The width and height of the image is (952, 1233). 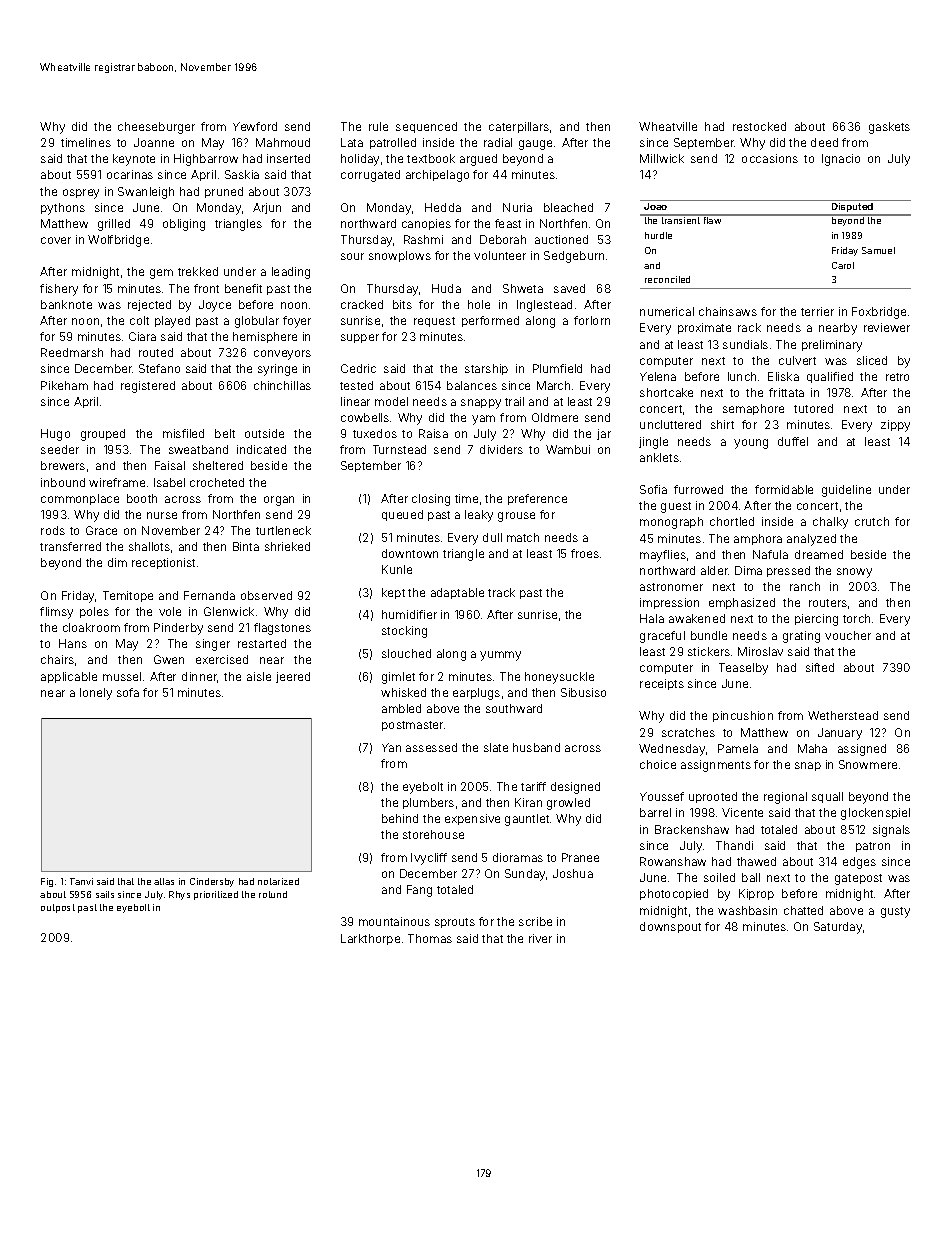 I want to click on outside, so click(x=264, y=433).
